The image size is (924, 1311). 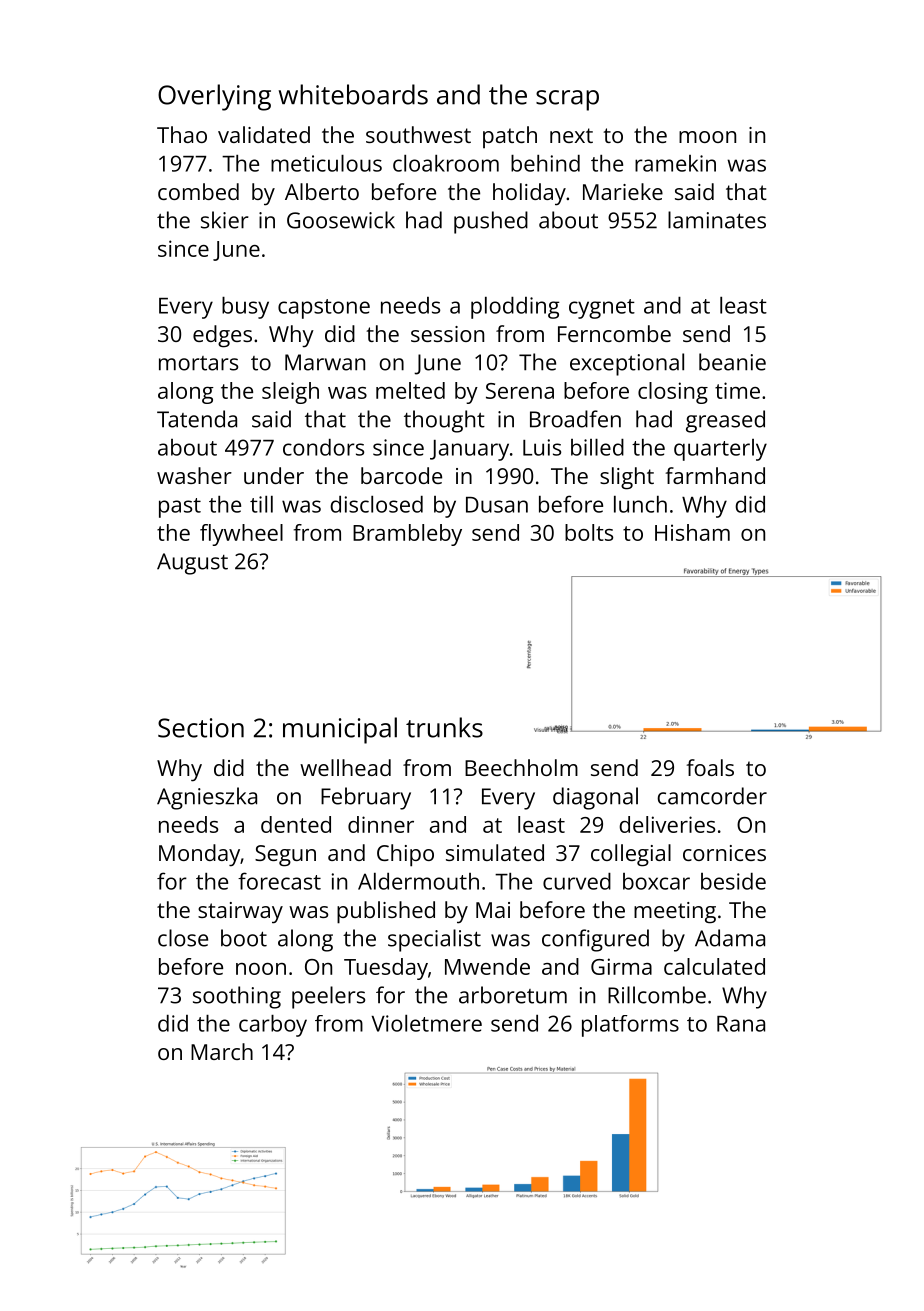 What do you see at coordinates (427, 1023) in the document?
I see `Violetmere` at bounding box center [427, 1023].
